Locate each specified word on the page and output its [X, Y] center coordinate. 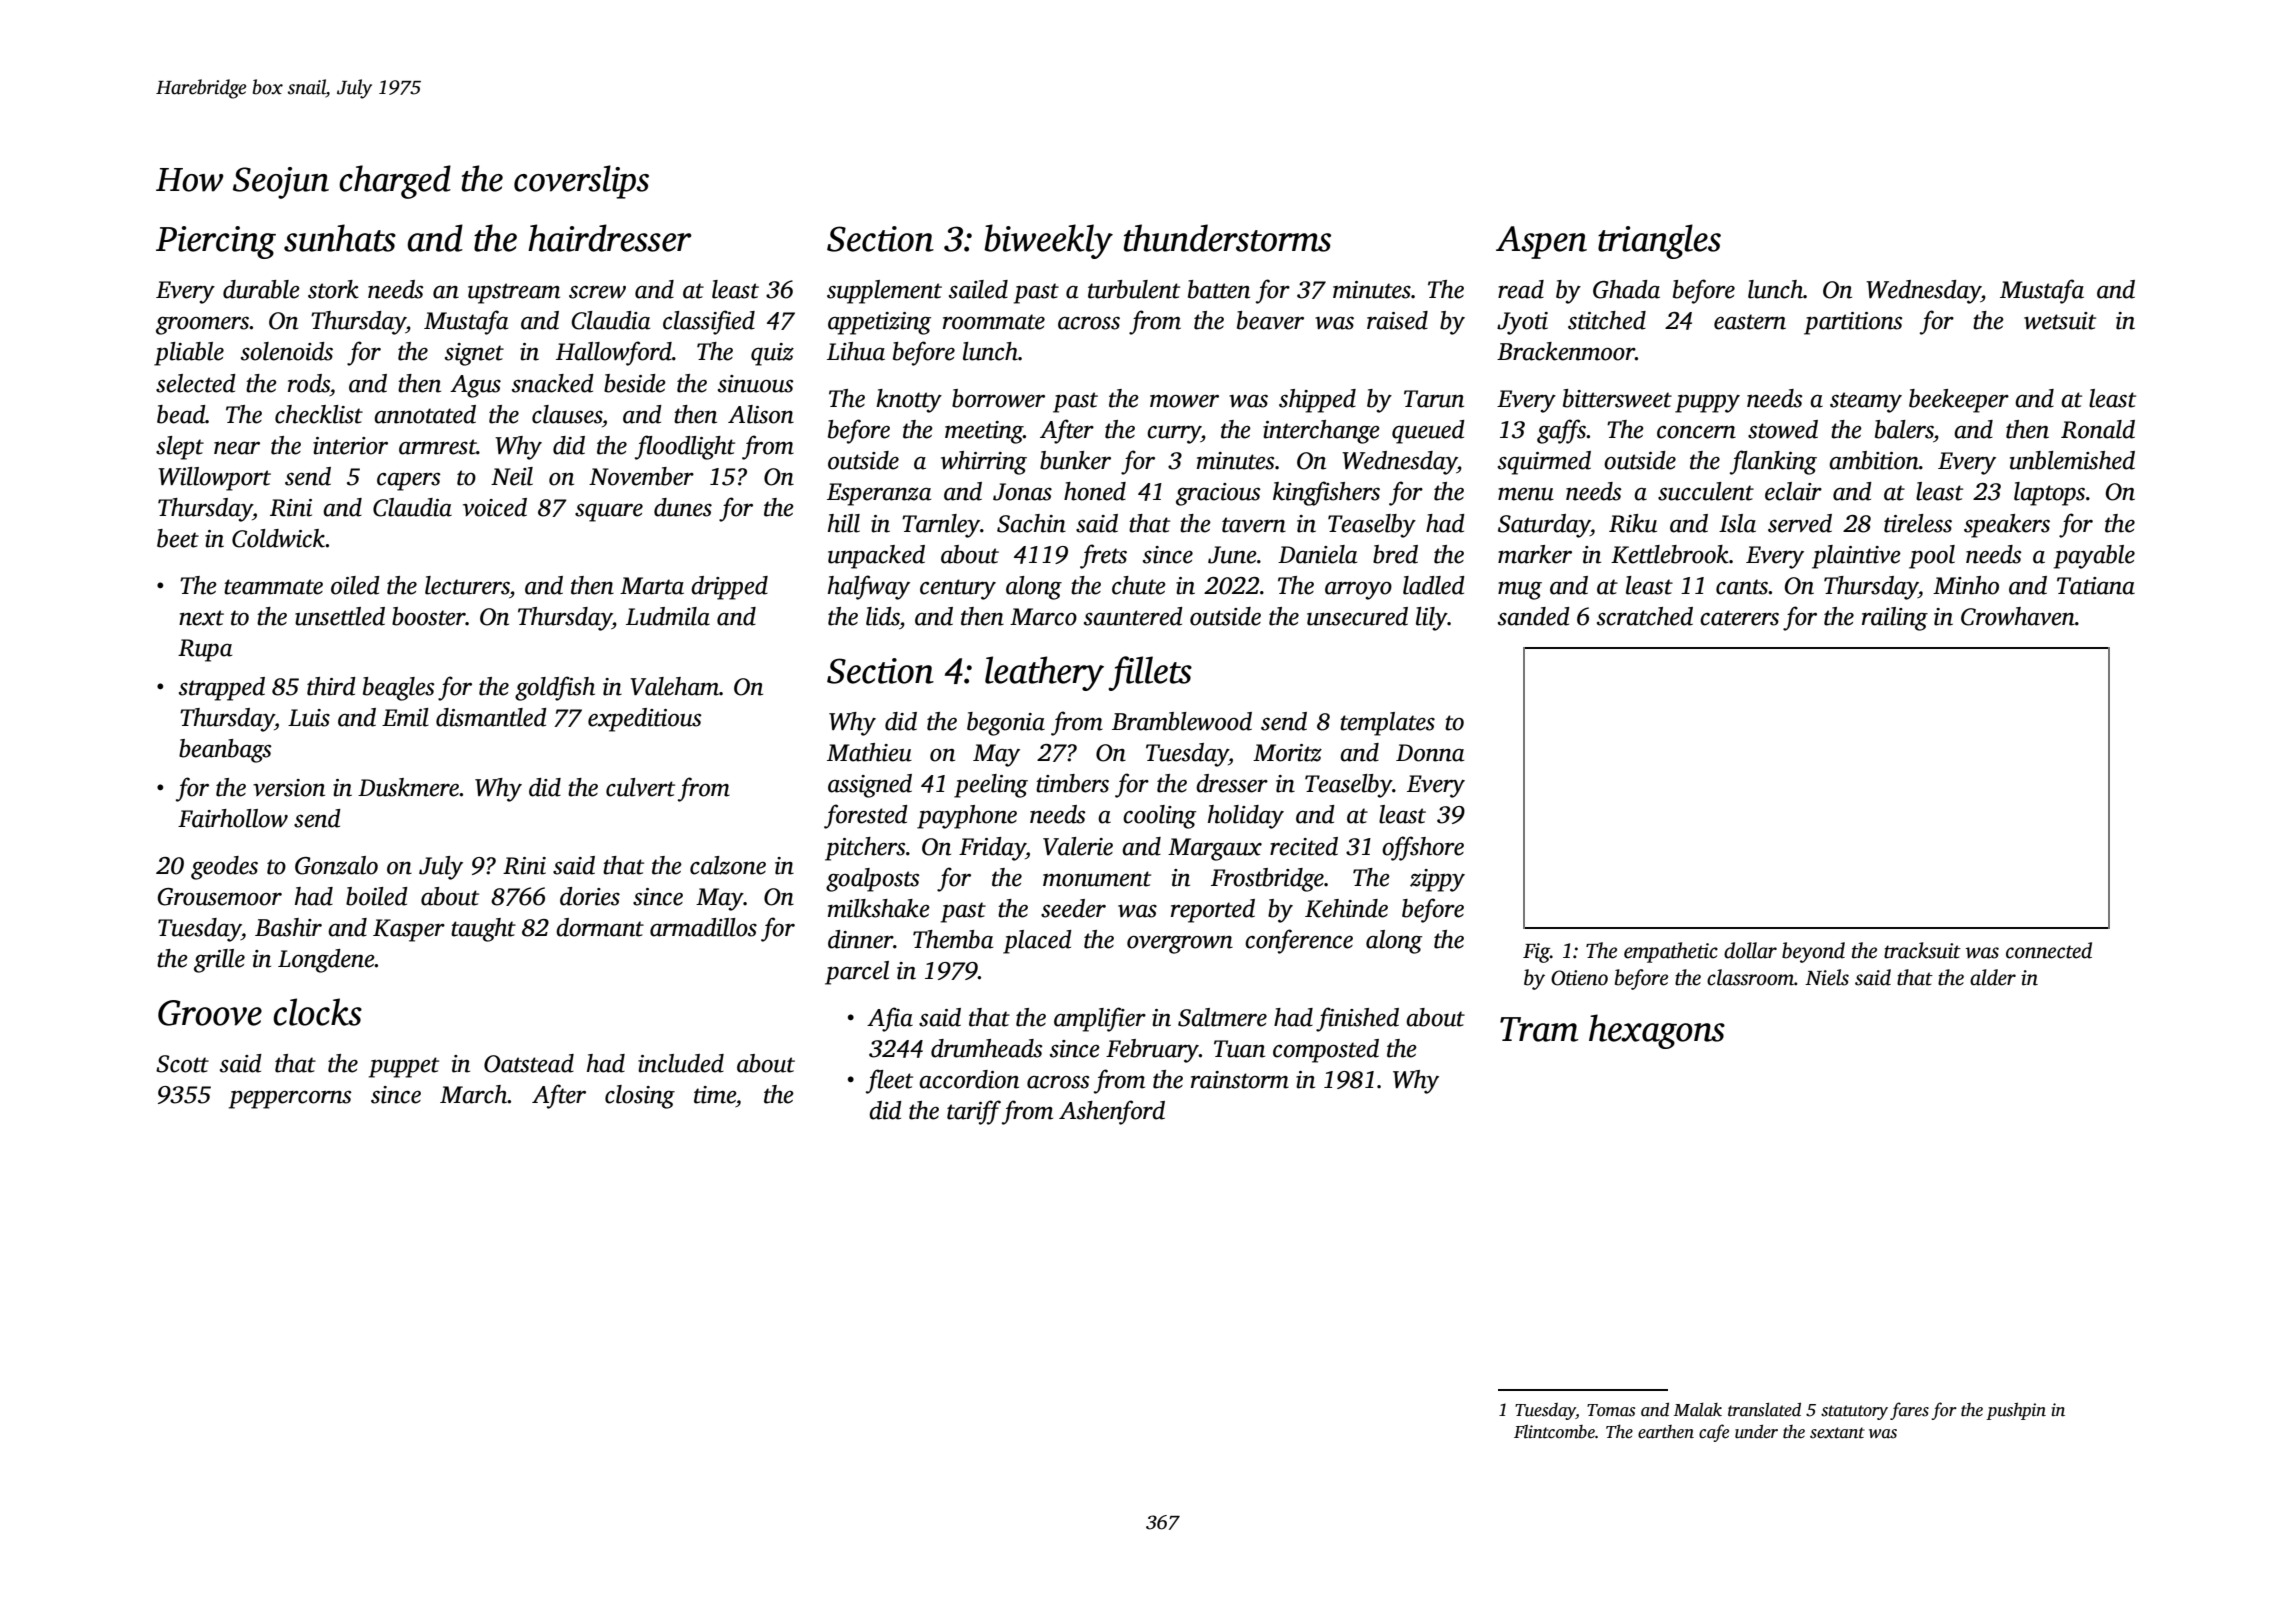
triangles [1659, 241]
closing [640, 1097]
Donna [1430, 753]
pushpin [2016, 1411]
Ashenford [1112, 1112]
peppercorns [290, 1100]
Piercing [216, 242]
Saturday [1544, 526]
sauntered [1133, 616]
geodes [224, 868]
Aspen [1541, 242]
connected [2049, 950]
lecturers [467, 585]
